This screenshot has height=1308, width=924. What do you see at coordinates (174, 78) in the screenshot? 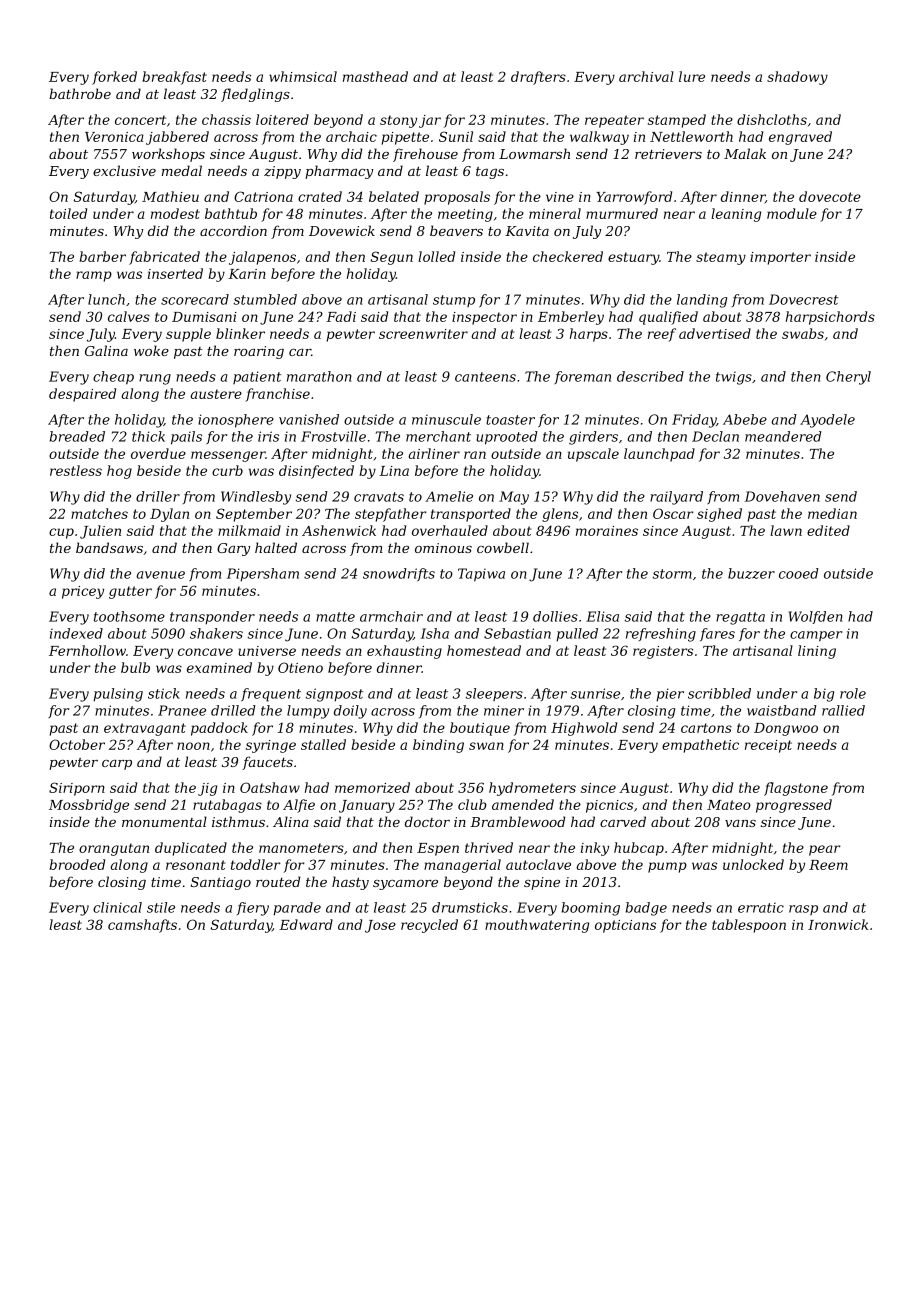
I see `breakfast` at bounding box center [174, 78].
